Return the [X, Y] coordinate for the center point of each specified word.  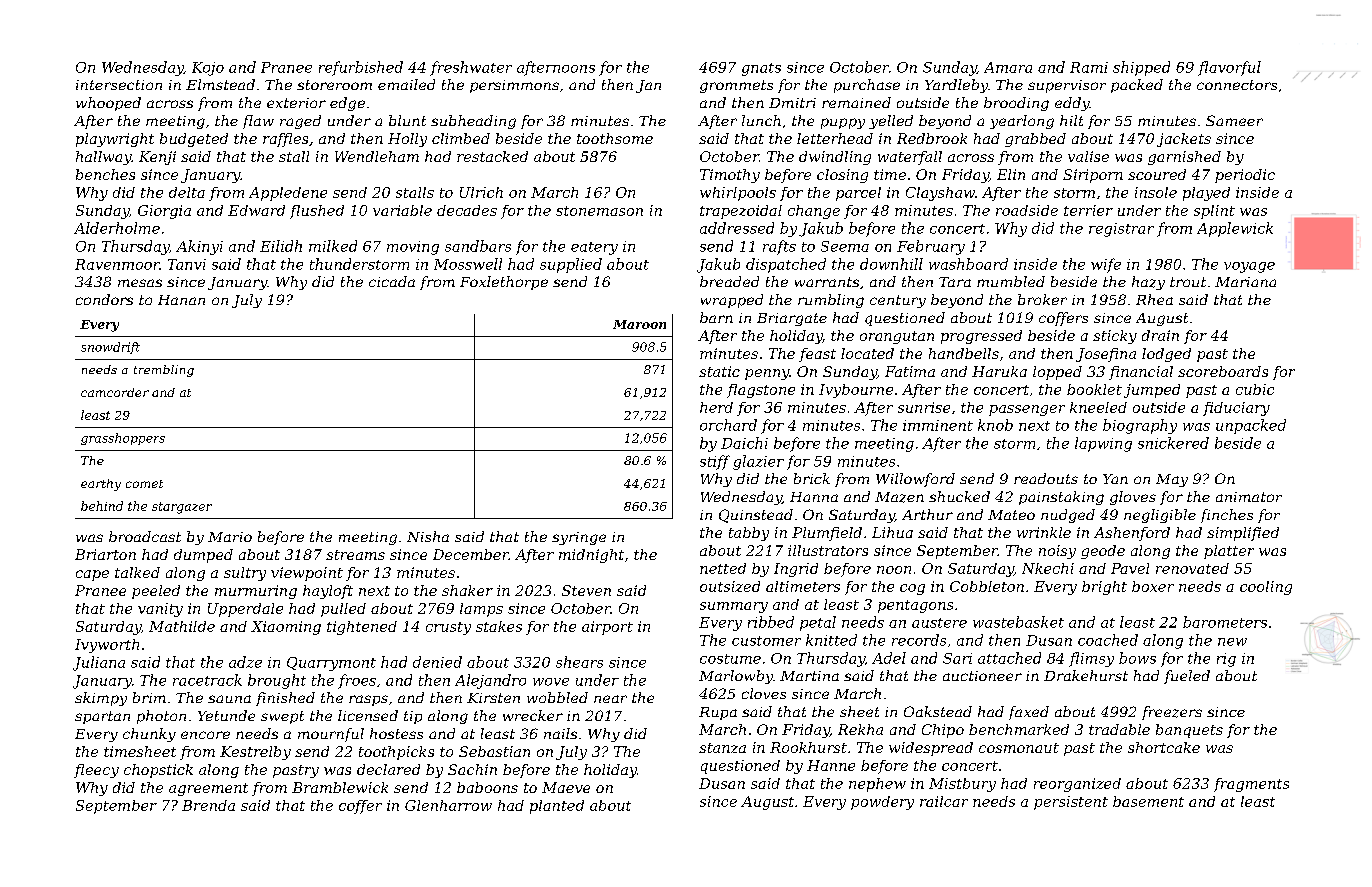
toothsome [615, 138]
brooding [1016, 104]
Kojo [208, 69]
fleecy [96, 771]
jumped [1152, 391]
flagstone [761, 391]
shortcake [1164, 747]
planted [557, 807]
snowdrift [110, 348]
